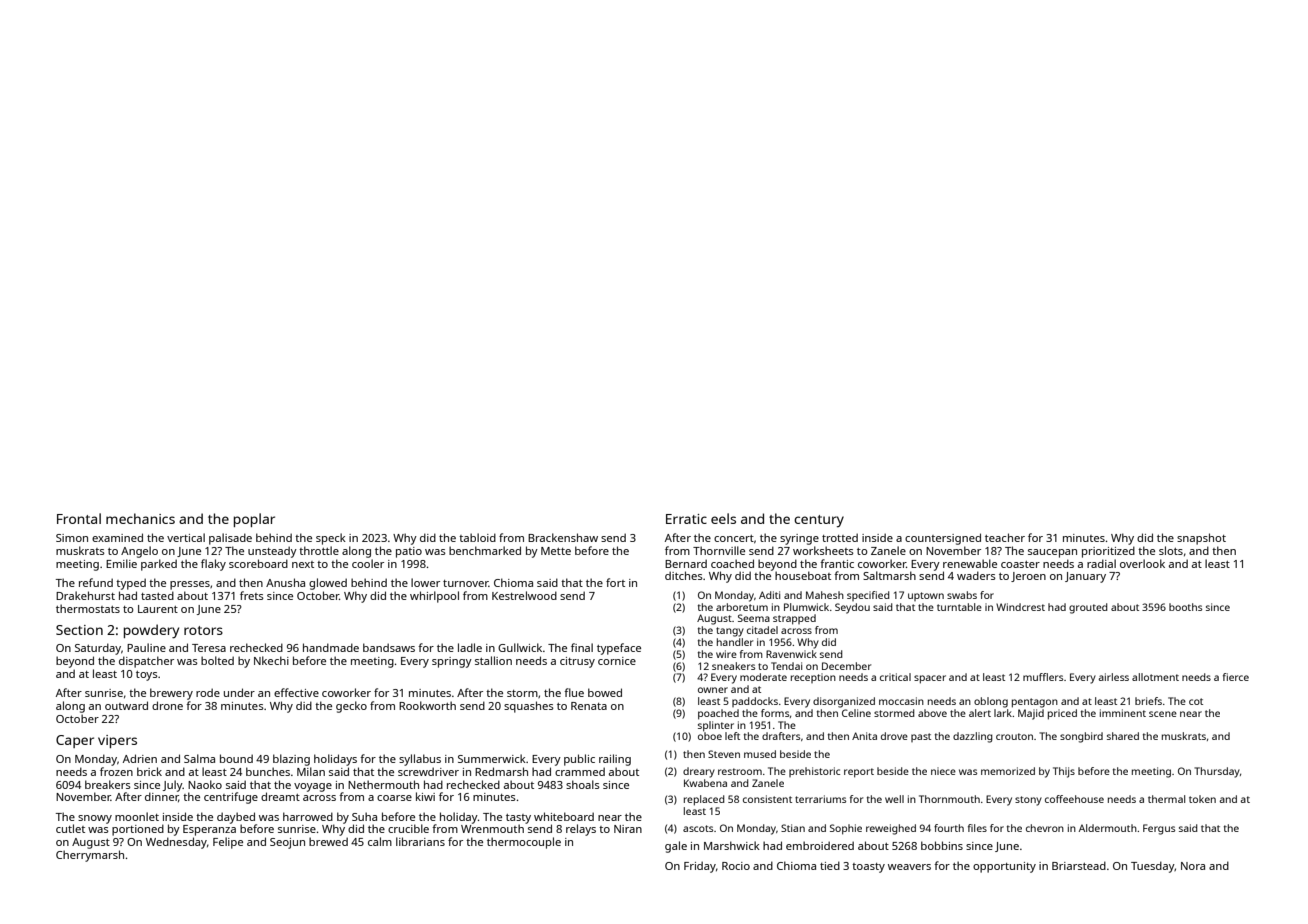 Image resolution: width=1308 pixels, height=924 pixels. I want to click on final, so click(582, 647).
